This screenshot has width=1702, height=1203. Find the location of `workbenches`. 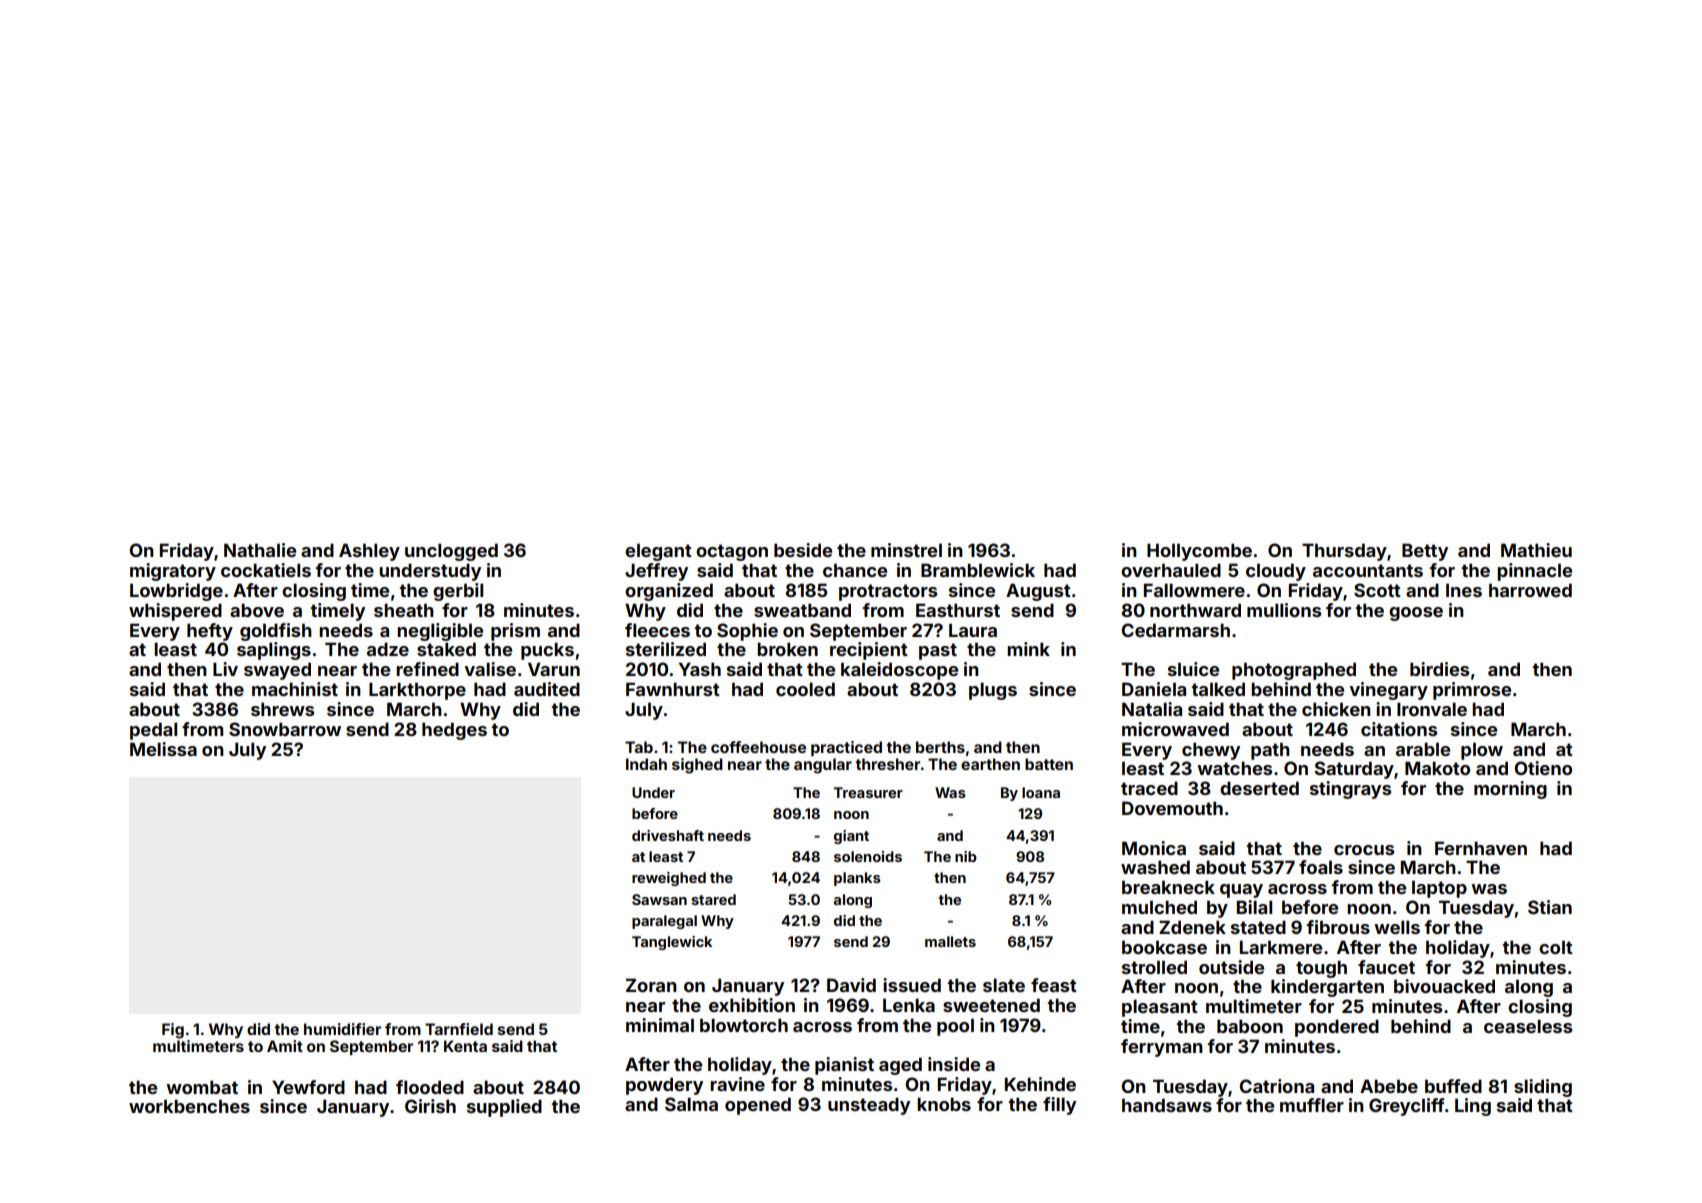

workbenches is located at coordinates (189, 1106).
